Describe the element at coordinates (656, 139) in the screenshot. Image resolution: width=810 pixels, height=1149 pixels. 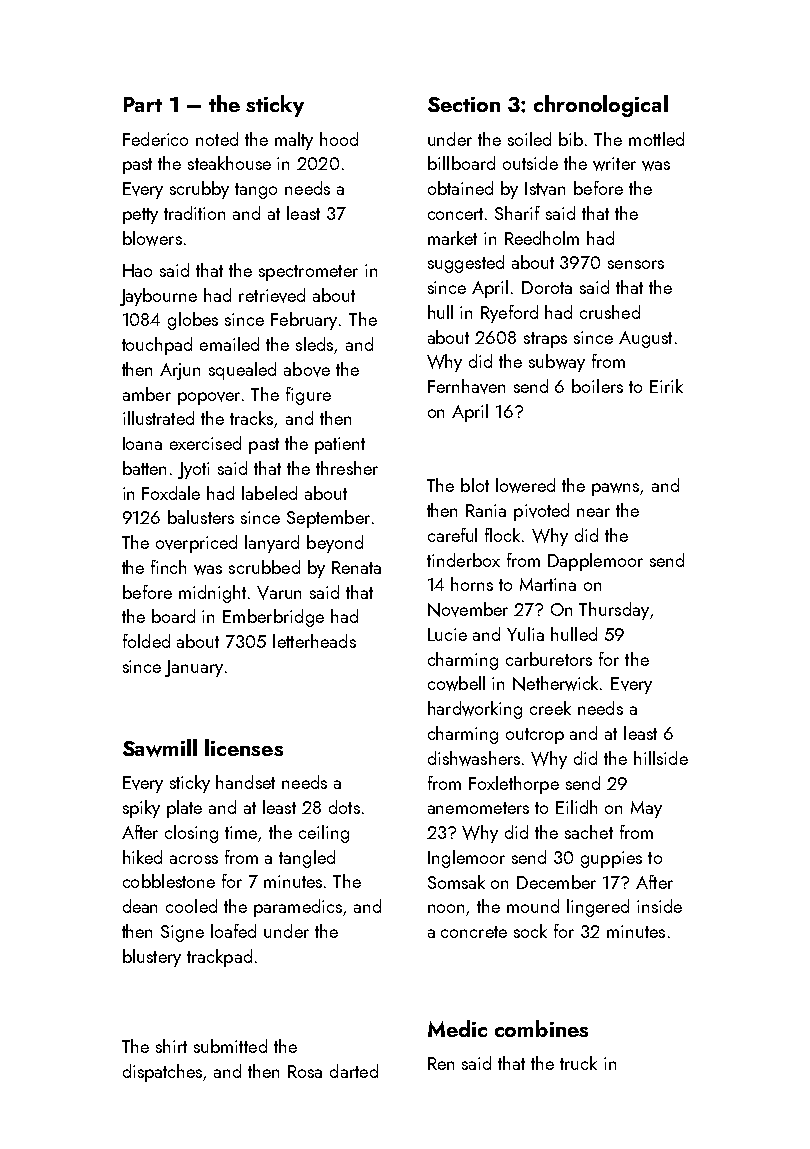
I see `mottled` at that location.
